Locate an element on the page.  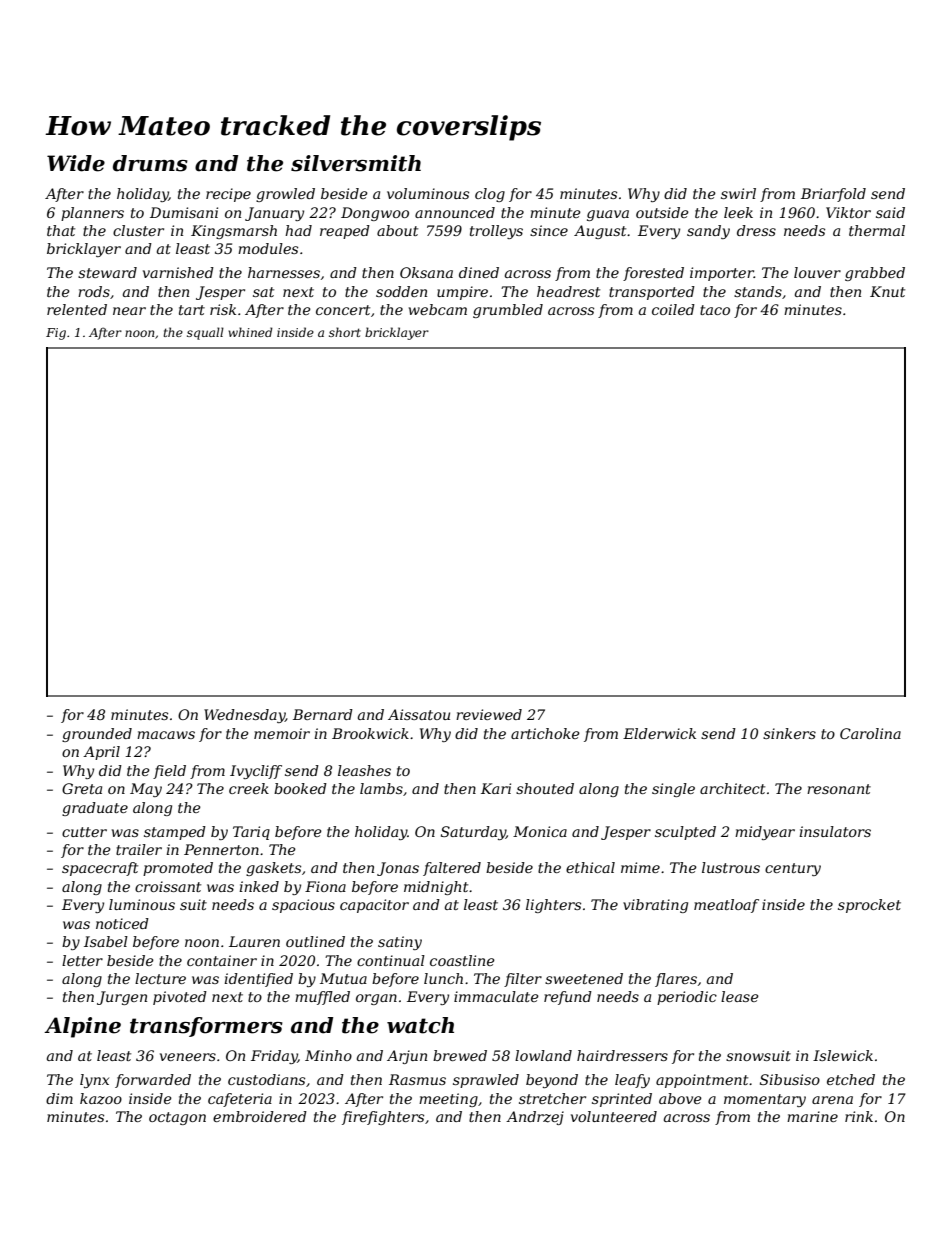
Briarfold is located at coordinates (833, 195).
